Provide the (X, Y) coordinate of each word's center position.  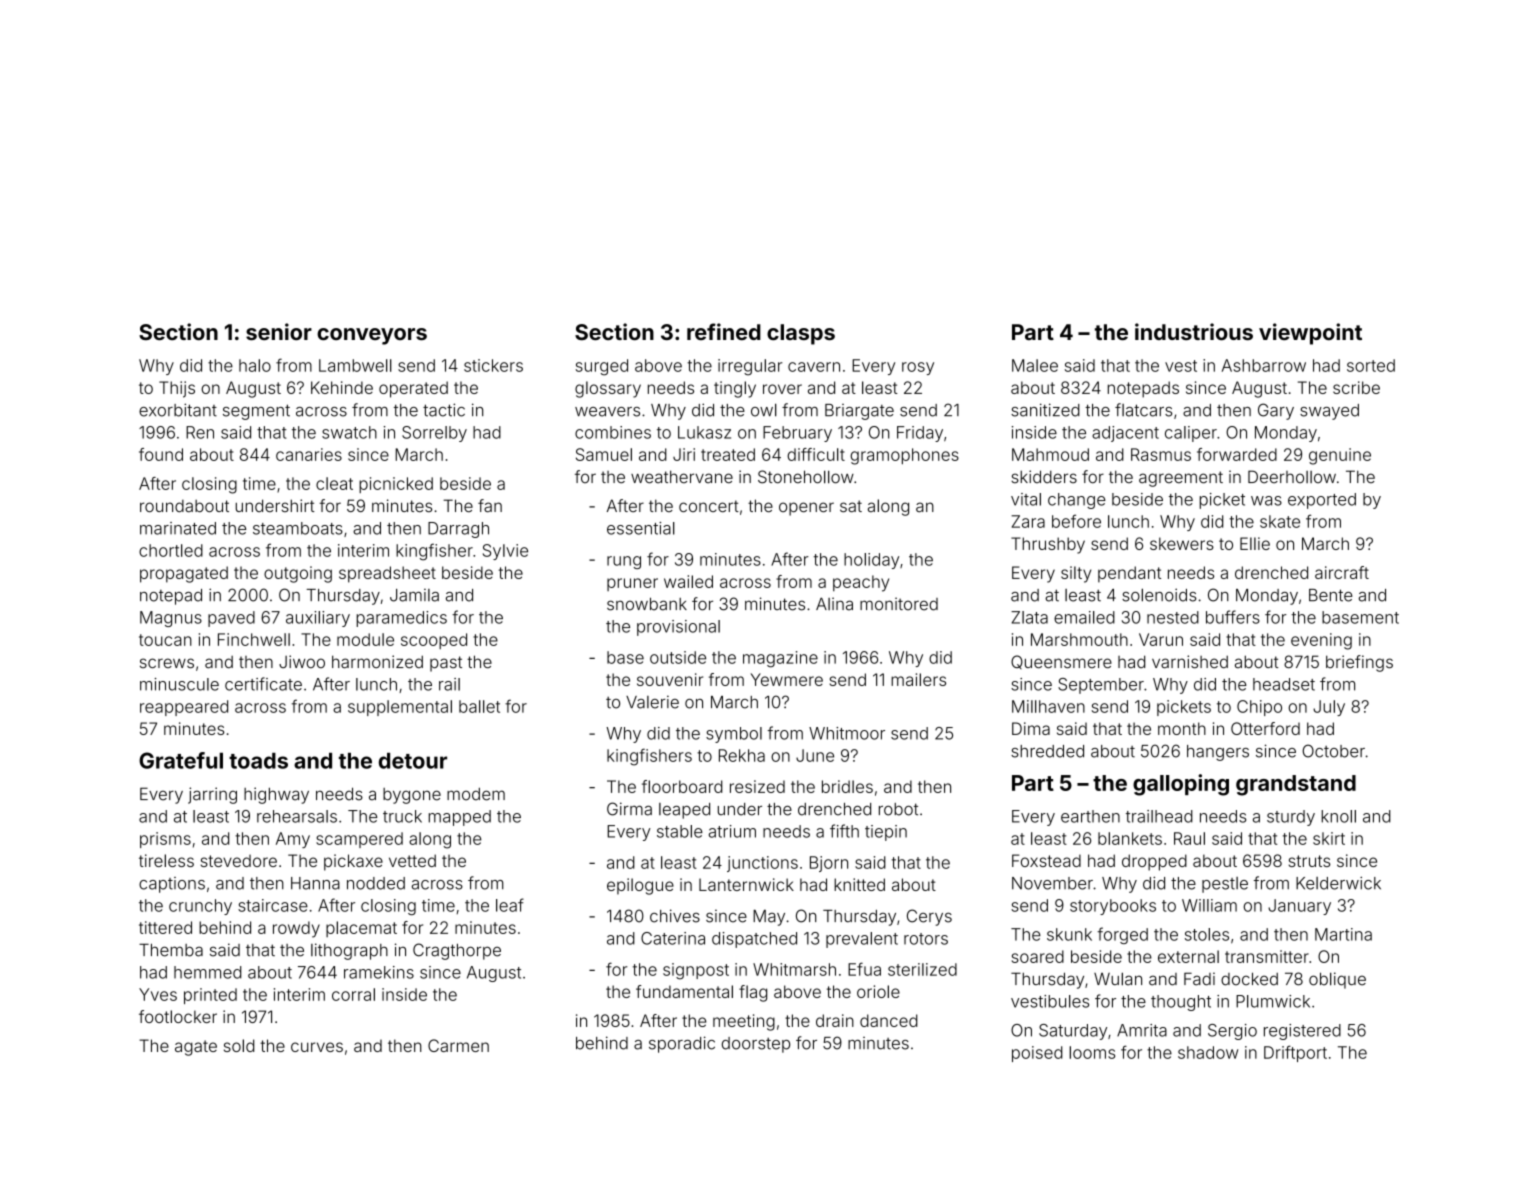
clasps (801, 334)
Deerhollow (1292, 477)
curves (317, 1047)
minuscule (179, 684)
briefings (1359, 663)
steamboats (298, 528)
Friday (920, 434)
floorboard (682, 786)
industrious (1194, 331)
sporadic (682, 1044)
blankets (1130, 838)
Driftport (1295, 1053)
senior (279, 331)
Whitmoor (847, 733)
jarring (212, 795)
